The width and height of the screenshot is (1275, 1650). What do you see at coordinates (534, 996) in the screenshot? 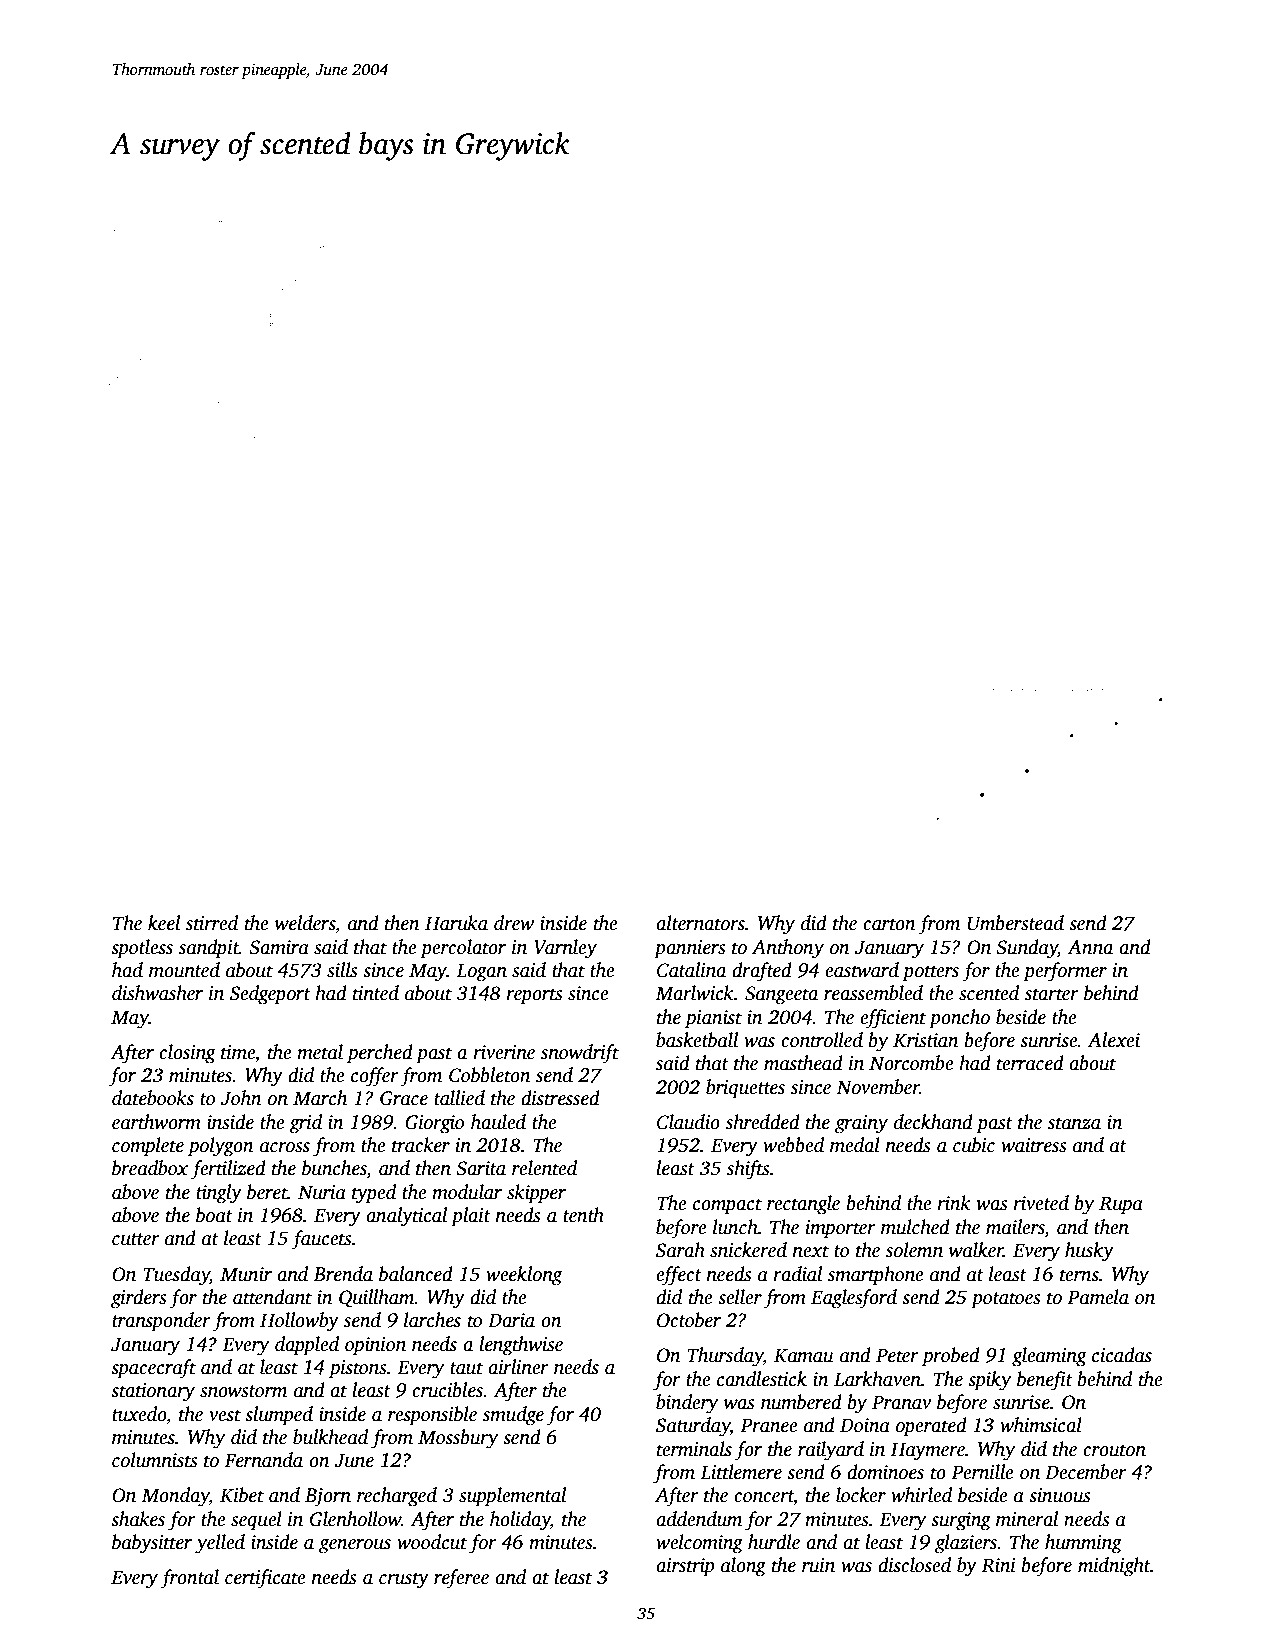
I see `reports` at bounding box center [534, 996].
